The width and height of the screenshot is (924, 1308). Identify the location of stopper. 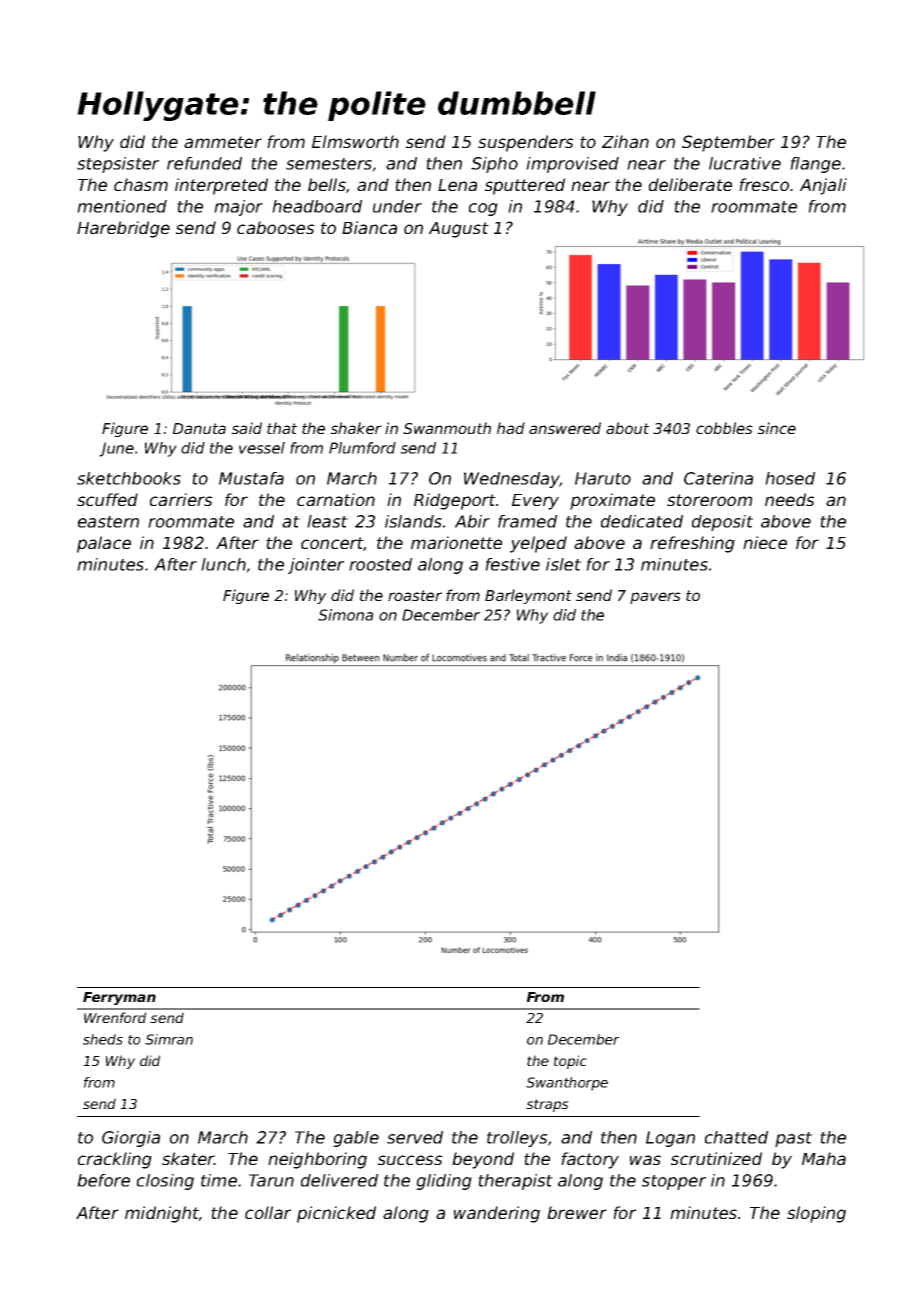
(674, 1182).
